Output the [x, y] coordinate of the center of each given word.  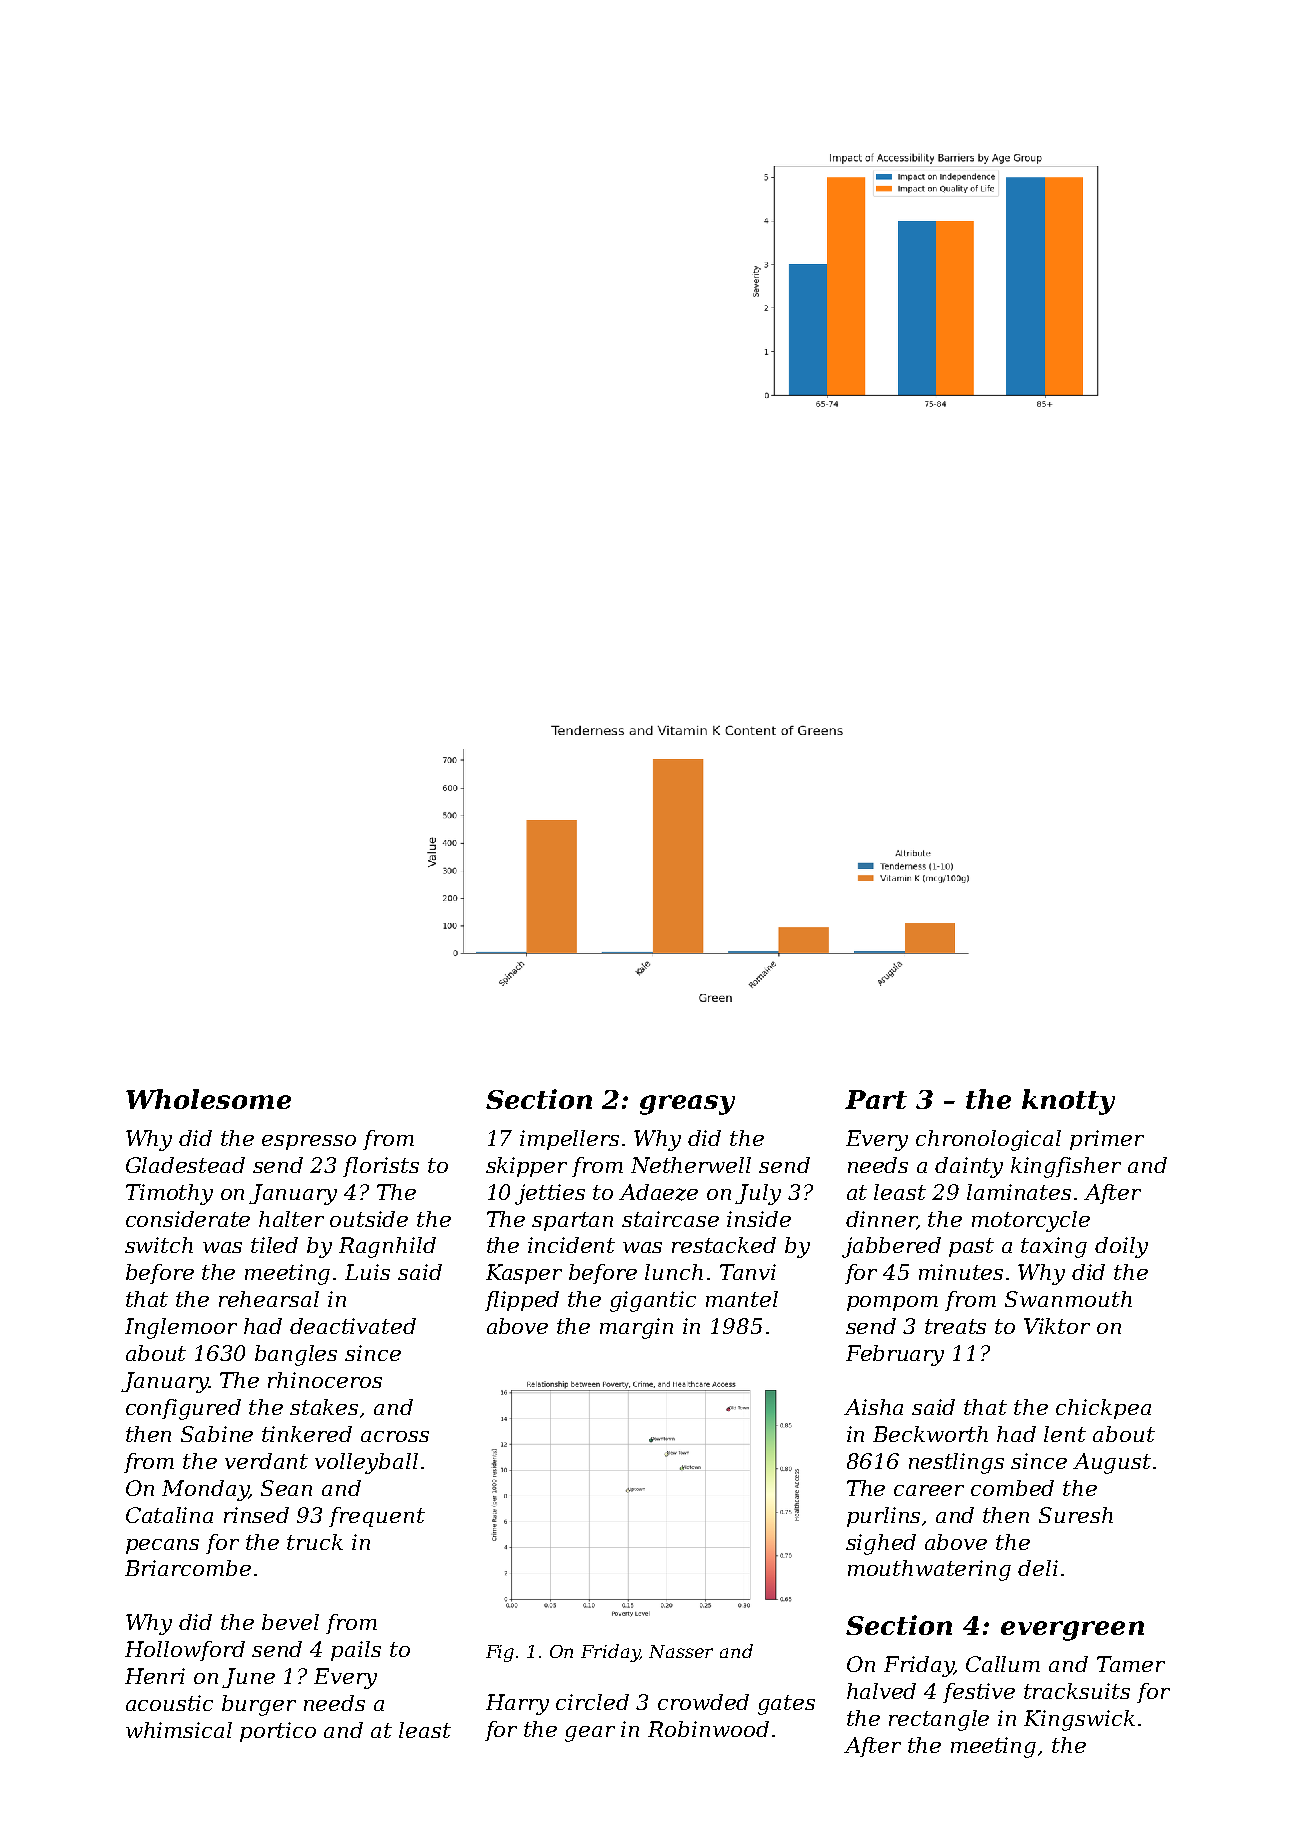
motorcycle [1031, 1221]
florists [381, 1167]
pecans [162, 1546]
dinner [881, 1220]
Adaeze [658, 1192]
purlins [883, 1517]
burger [259, 1705]
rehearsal [269, 1299]
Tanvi [748, 1272]
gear [590, 1734]
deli [1038, 1568]
